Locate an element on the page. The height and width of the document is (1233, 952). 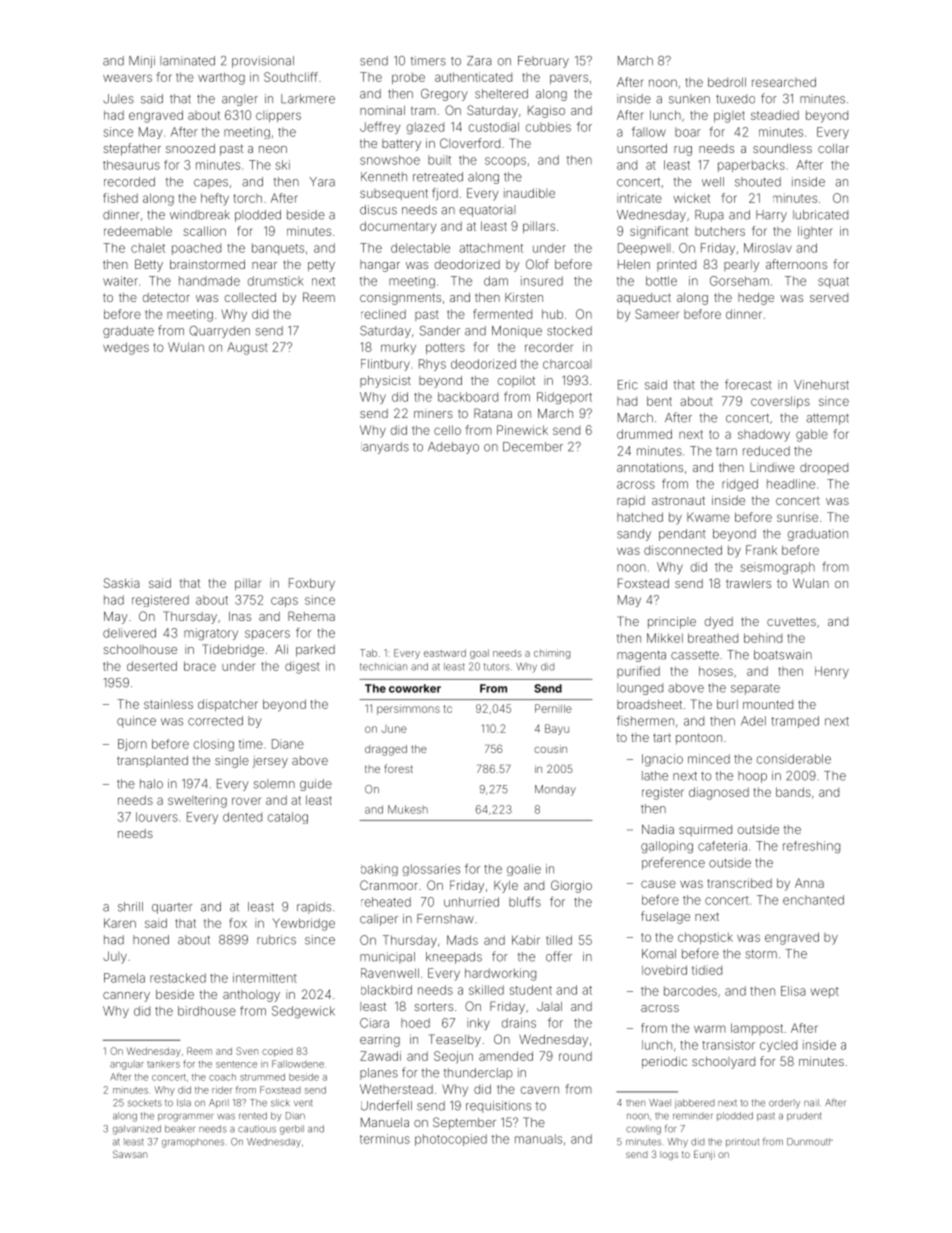
Harry is located at coordinates (771, 216).
